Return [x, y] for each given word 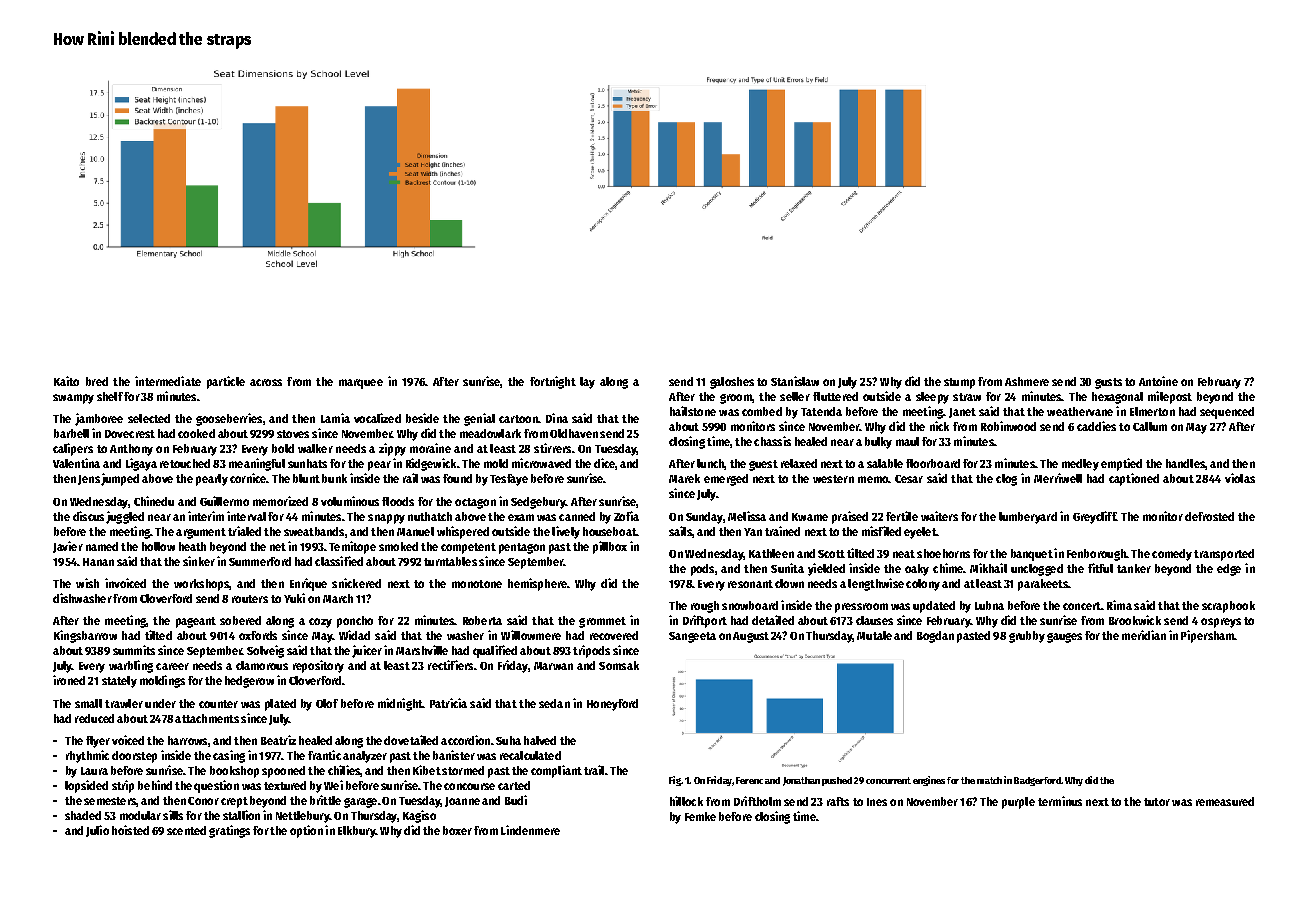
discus [88, 516]
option [306, 831]
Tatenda [821, 411]
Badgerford [1037, 781]
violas [1240, 478]
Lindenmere [530, 830]
